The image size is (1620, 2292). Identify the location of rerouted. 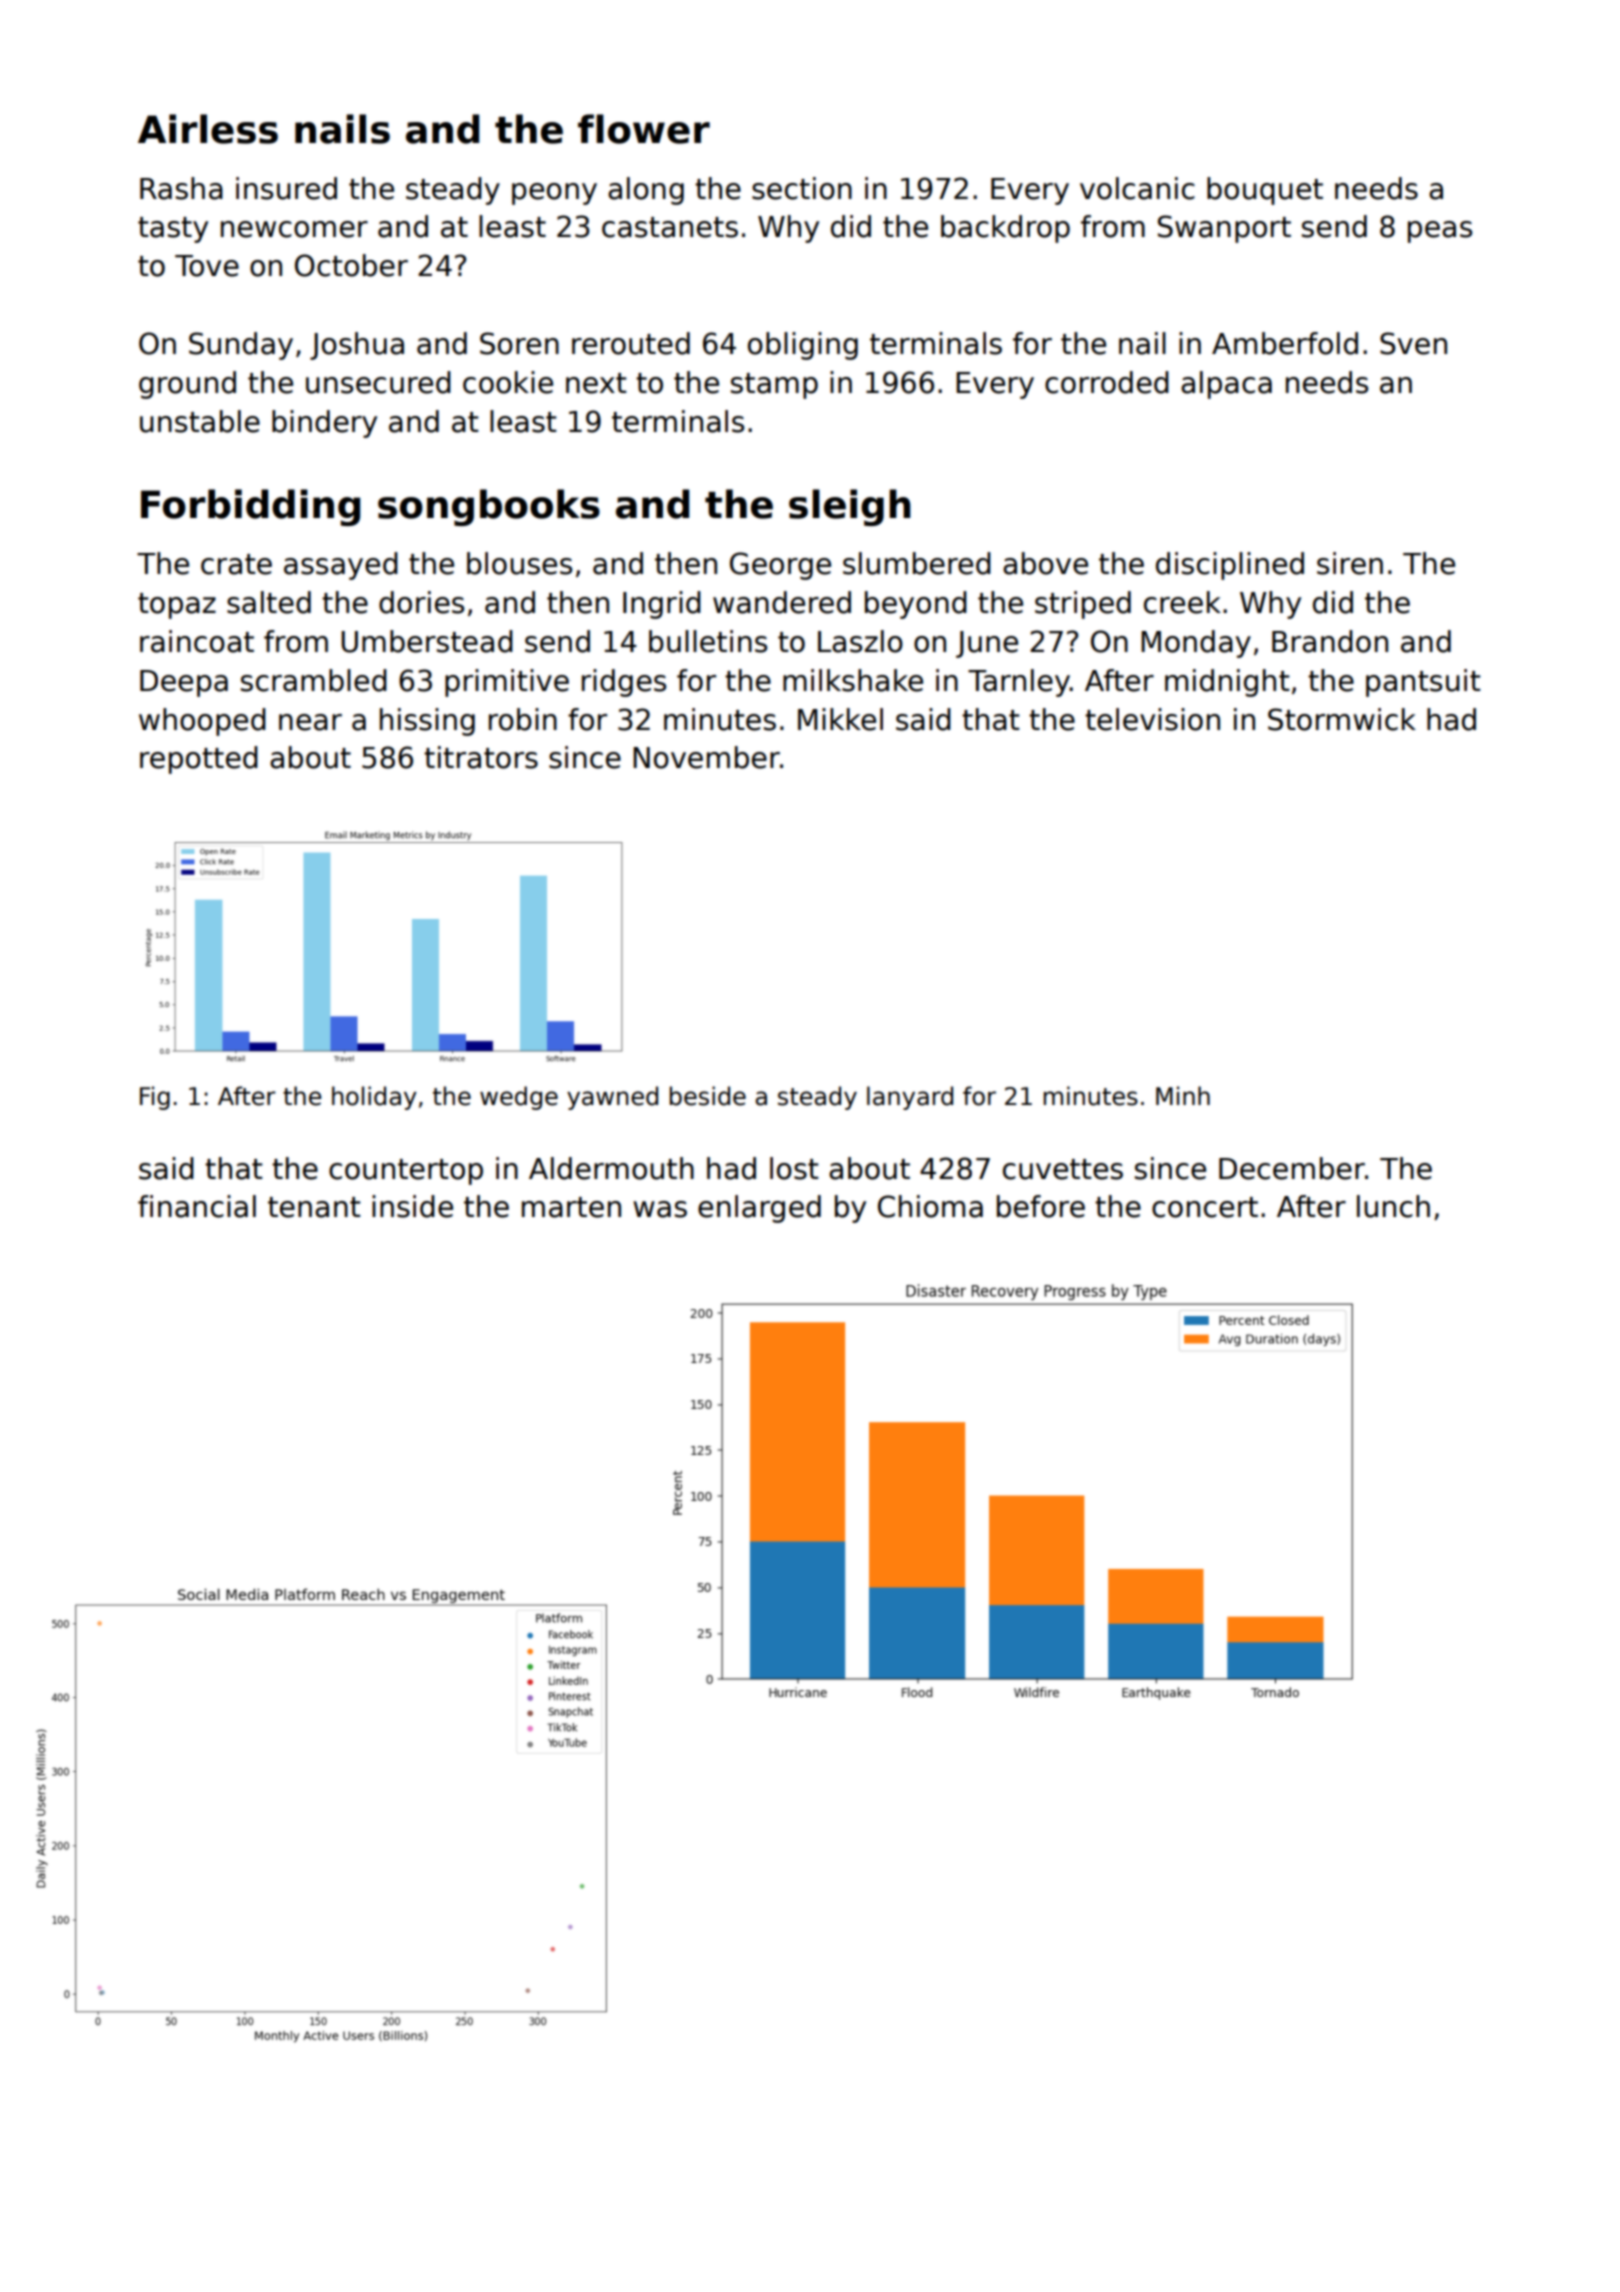
(631, 343).
